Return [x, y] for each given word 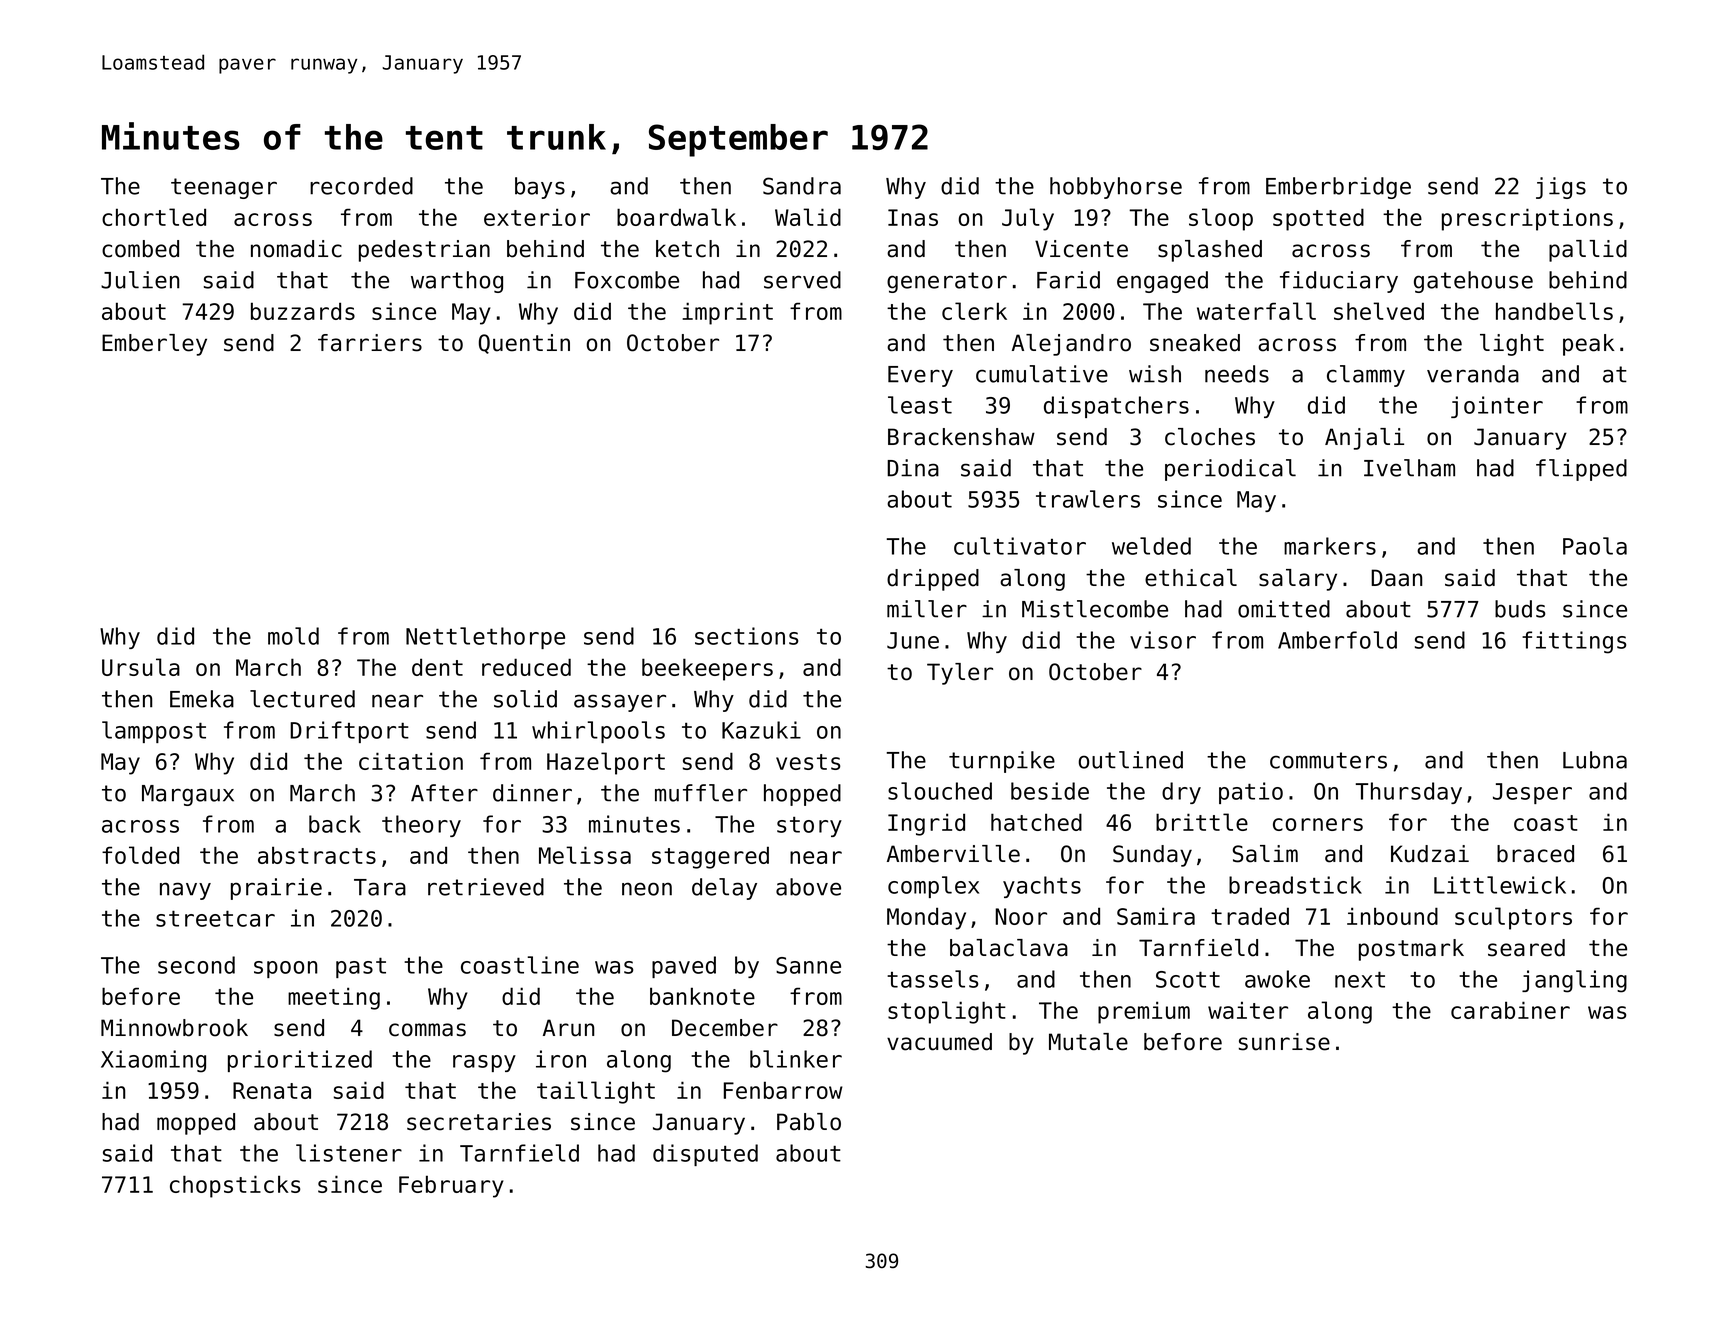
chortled [154, 217]
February [451, 1186]
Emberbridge [1338, 188]
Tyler [960, 674]
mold [293, 636]
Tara [380, 887]
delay [724, 889]
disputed [705, 1155]
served [802, 280]
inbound [1392, 916]
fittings [1574, 642]
